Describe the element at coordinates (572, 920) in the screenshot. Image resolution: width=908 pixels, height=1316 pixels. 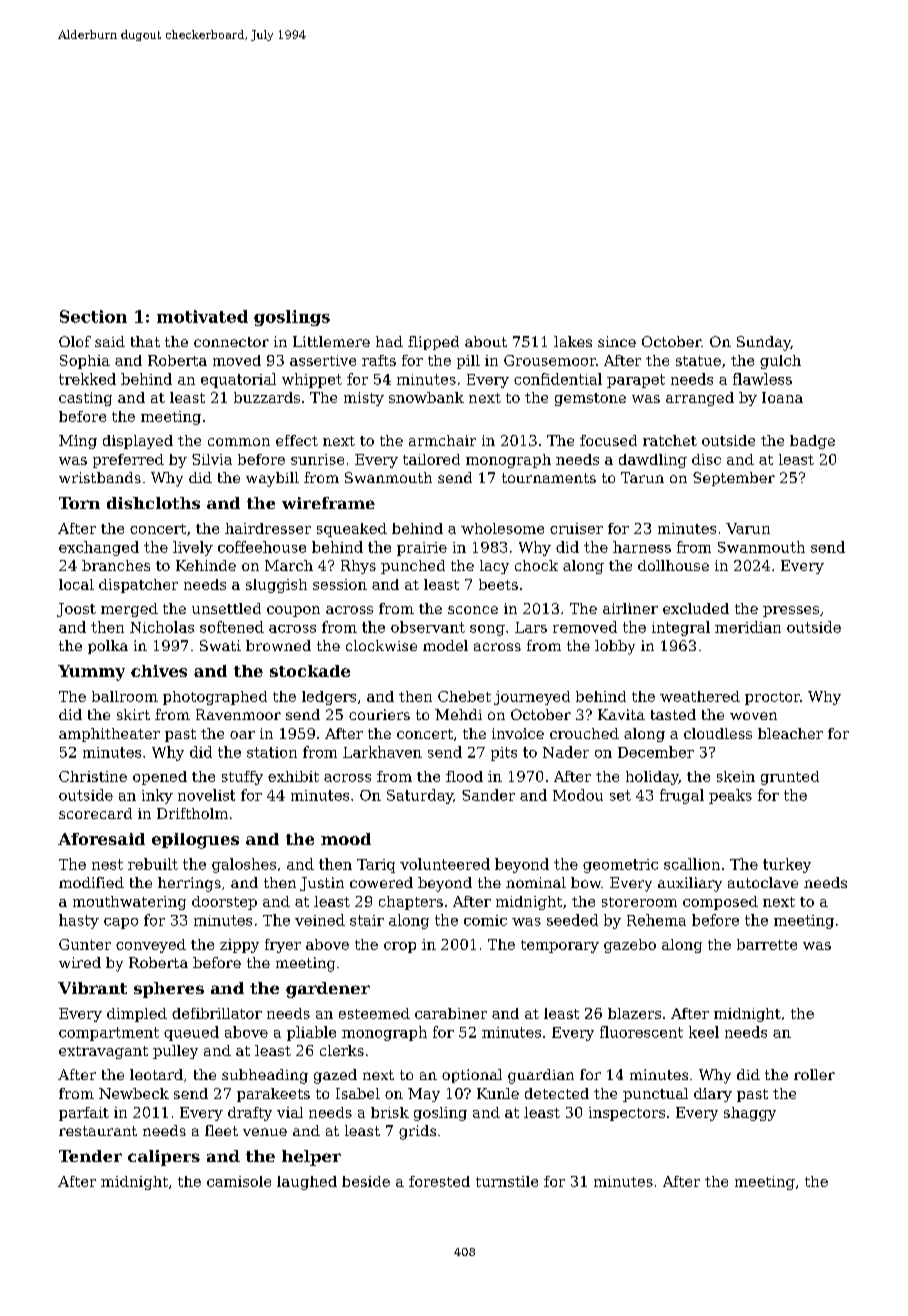
I see `seeded` at that location.
